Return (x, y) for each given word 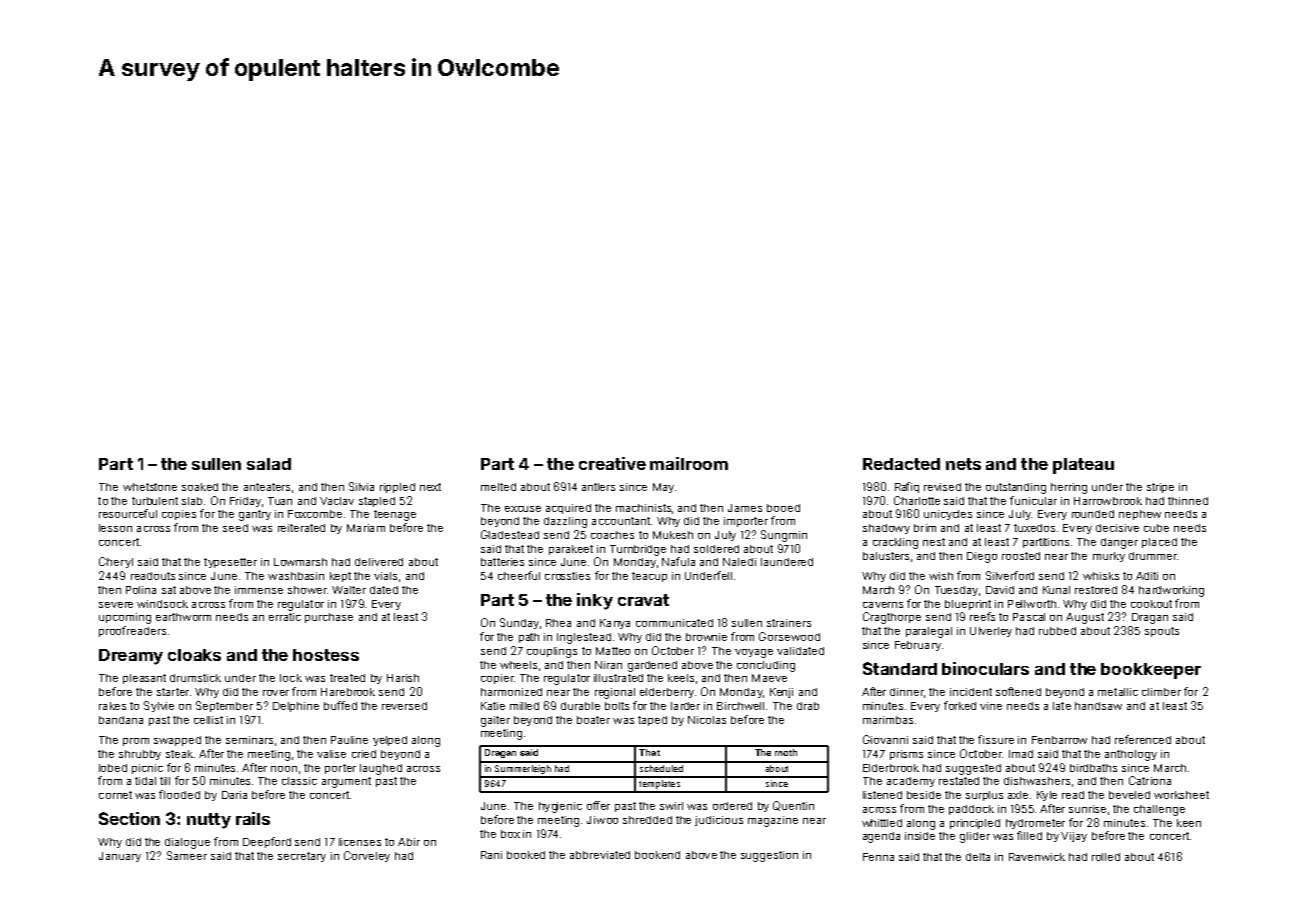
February (918, 646)
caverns (883, 605)
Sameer (187, 855)
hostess (326, 655)
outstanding (1016, 488)
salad (269, 464)
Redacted (901, 464)
